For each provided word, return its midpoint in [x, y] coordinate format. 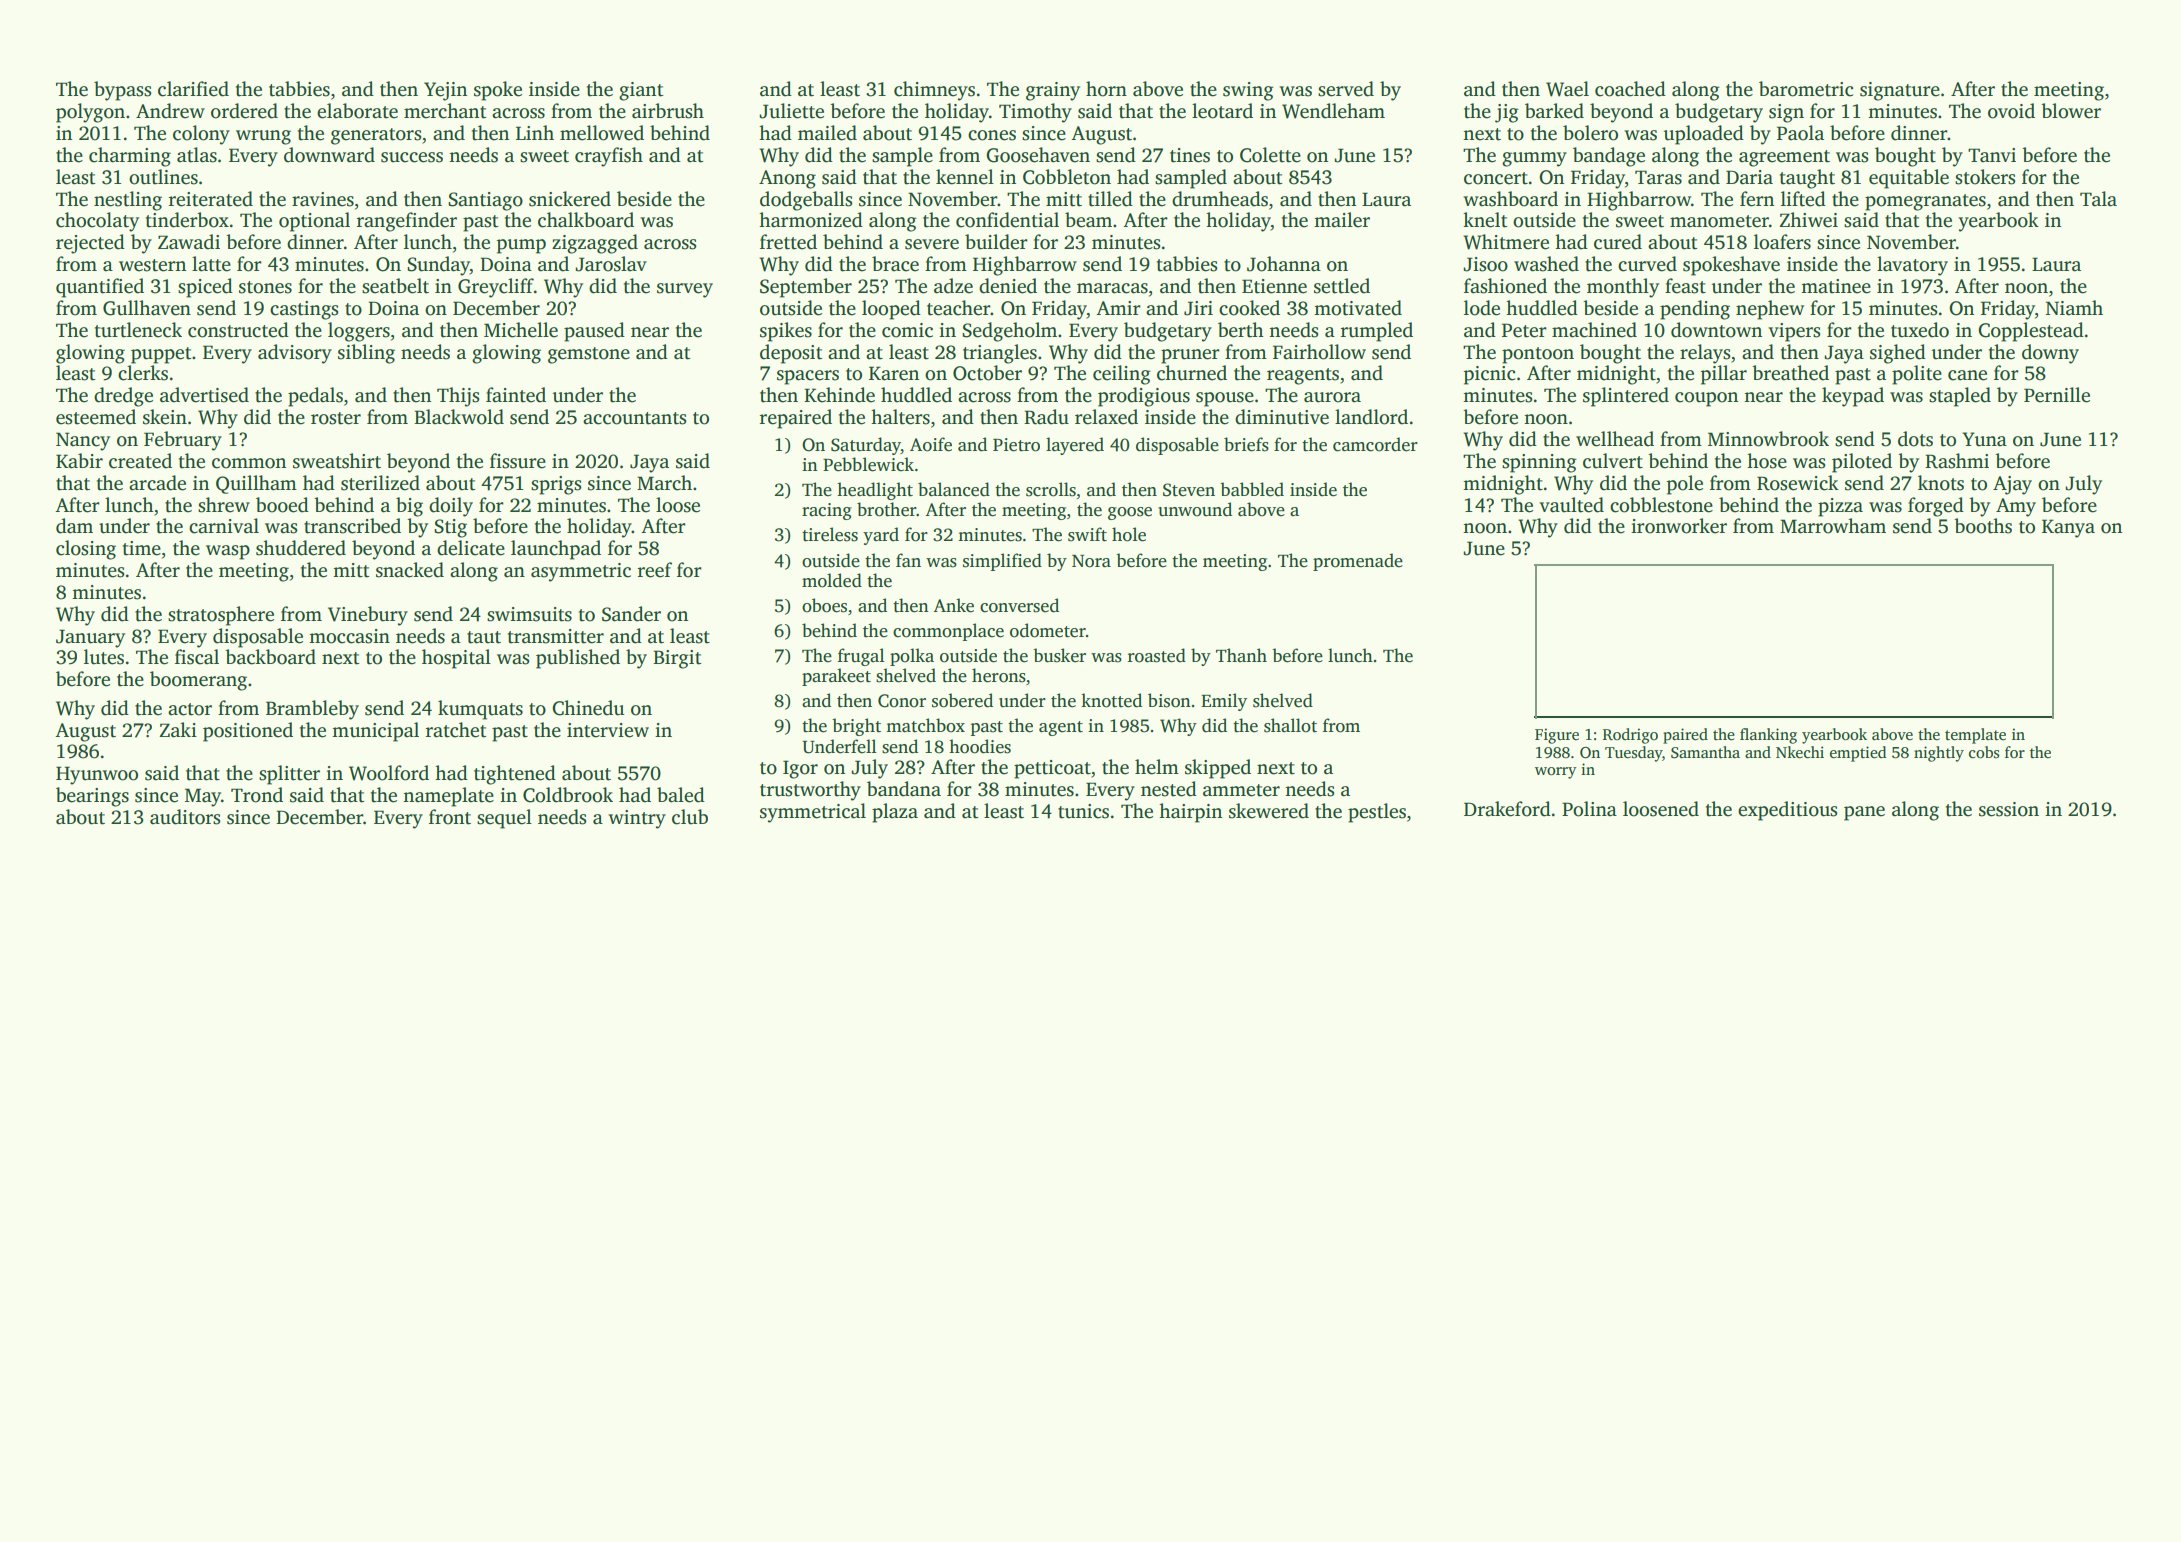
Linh [535, 132]
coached [1630, 89]
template [1975, 736]
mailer [1342, 220]
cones [992, 135]
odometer [1048, 630]
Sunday [438, 266]
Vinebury [368, 616]
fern [1757, 199]
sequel [504, 819]
